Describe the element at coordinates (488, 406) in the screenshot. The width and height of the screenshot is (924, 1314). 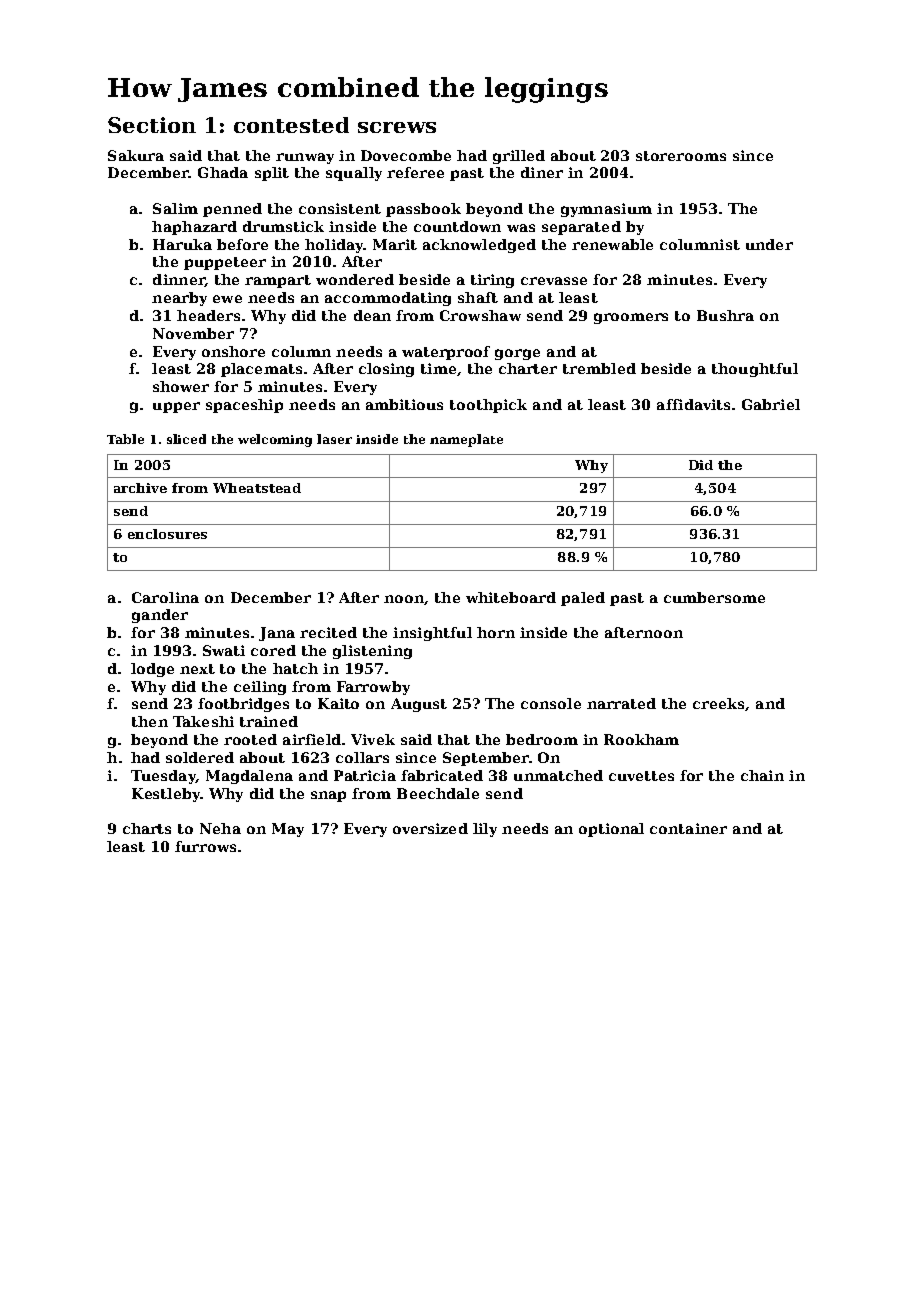
I see `toothpick` at that location.
